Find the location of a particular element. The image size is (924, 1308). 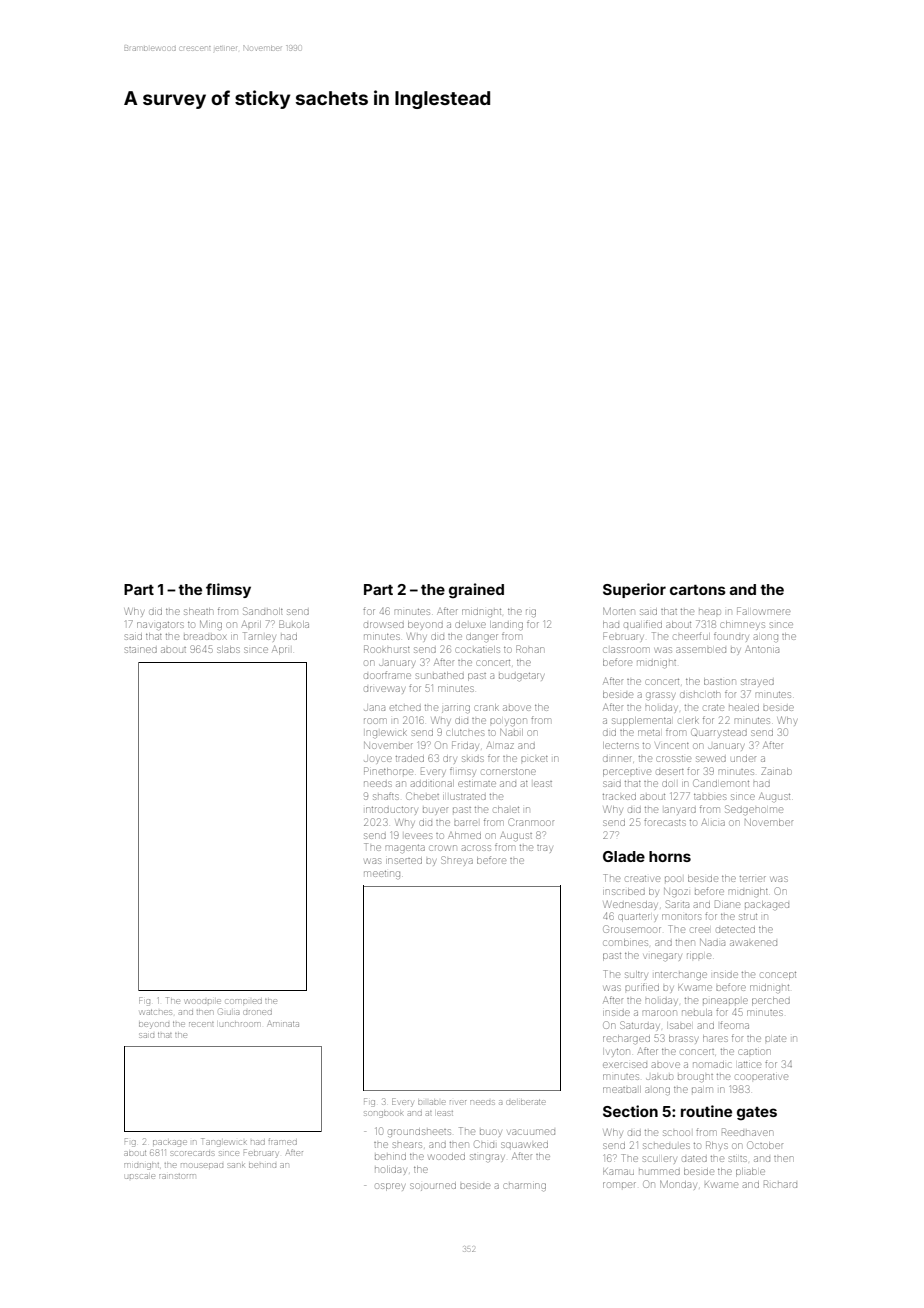

sultry is located at coordinates (636, 975).
